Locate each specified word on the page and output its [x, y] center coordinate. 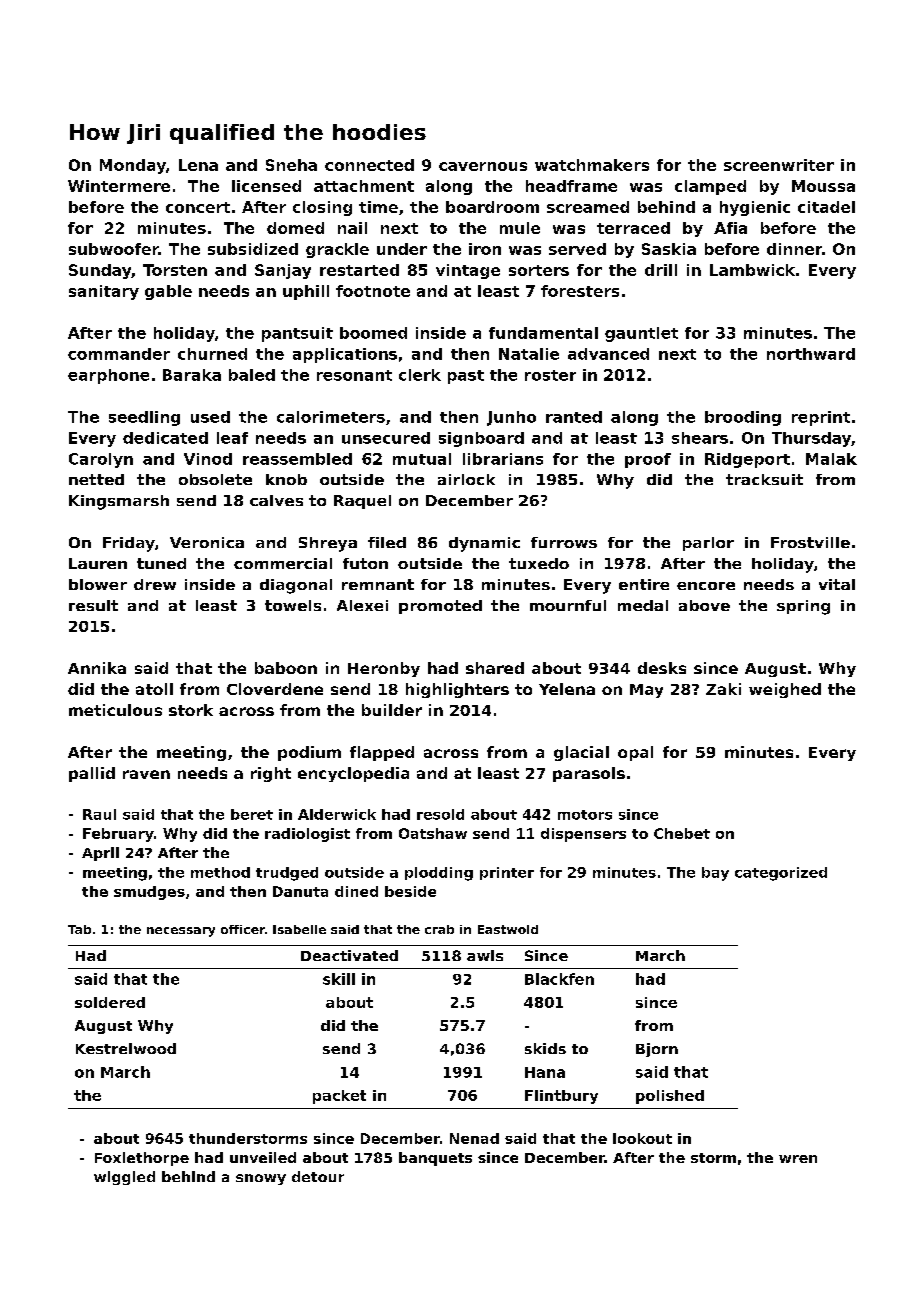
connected [369, 165]
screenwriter [779, 165]
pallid [92, 774]
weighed [785, 690]
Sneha [291, 165]
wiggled [124, 1178]
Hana [545, 1072]
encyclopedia [353, 774]
